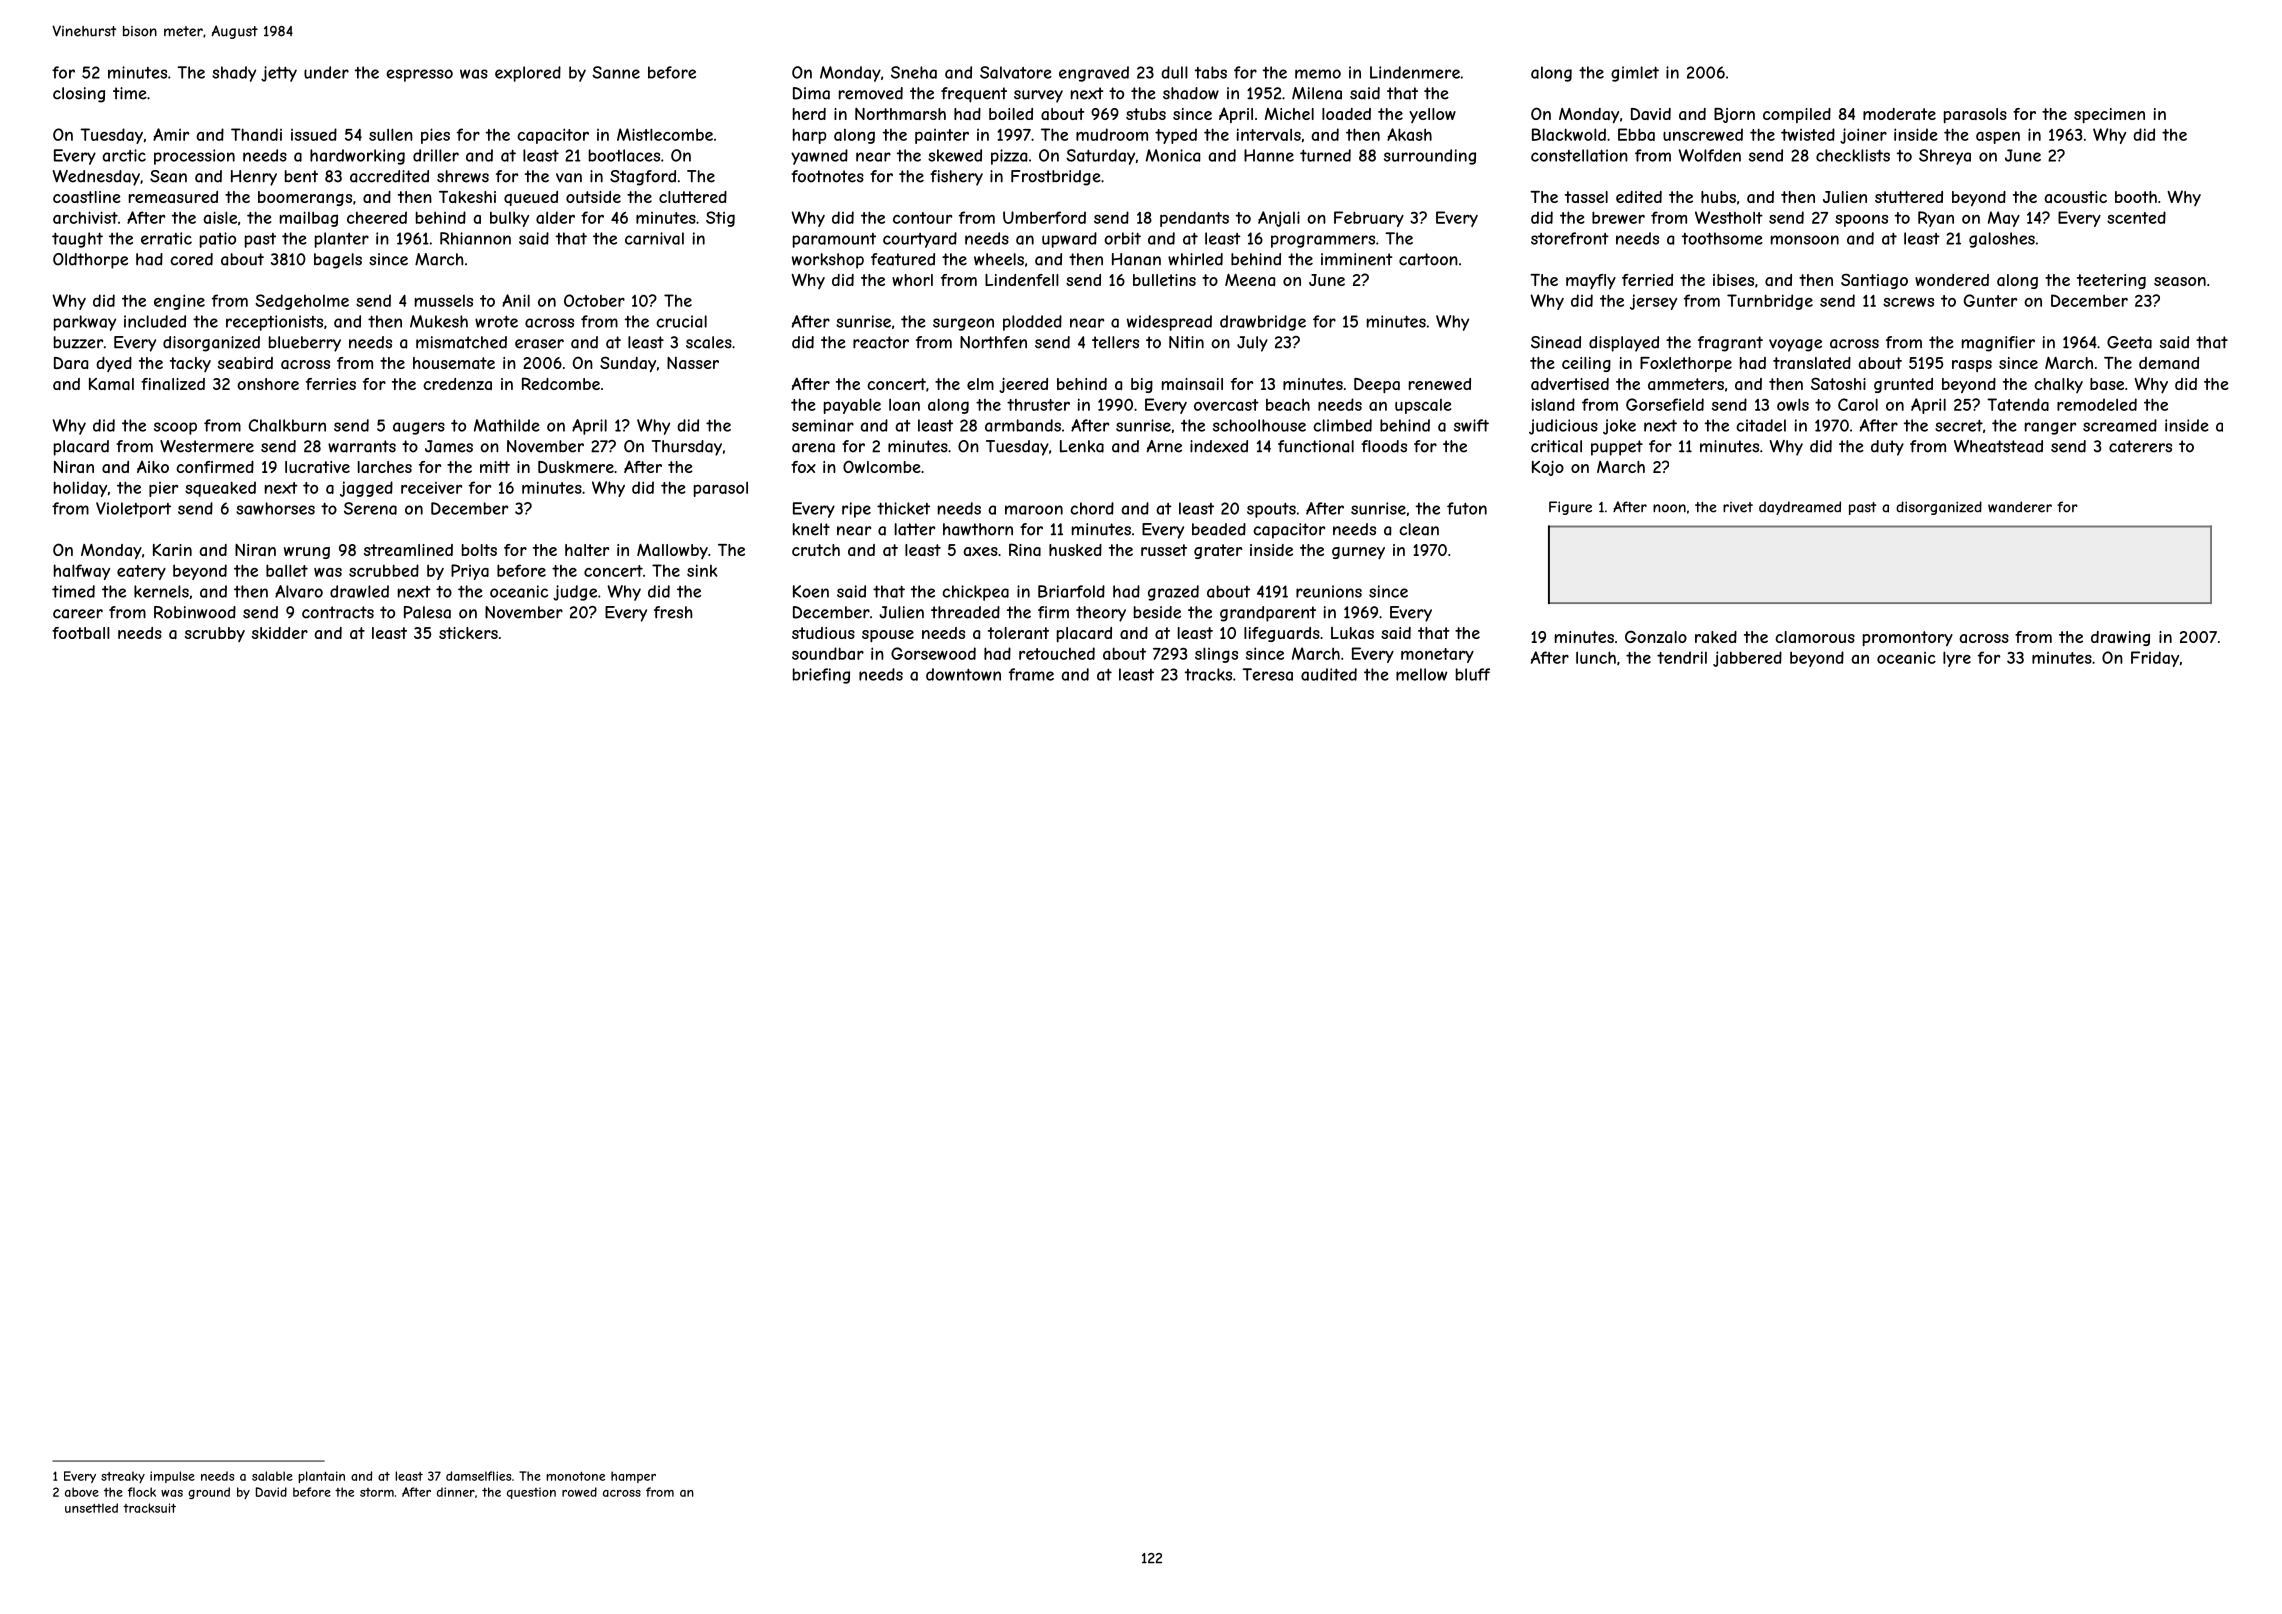 Image resolution: width=2282 pixels, height=1614 pixels. What do you see at coordinates (1815, 637) in the screenshot?
I see `clamorous` at bounding box center [1815, 637].
